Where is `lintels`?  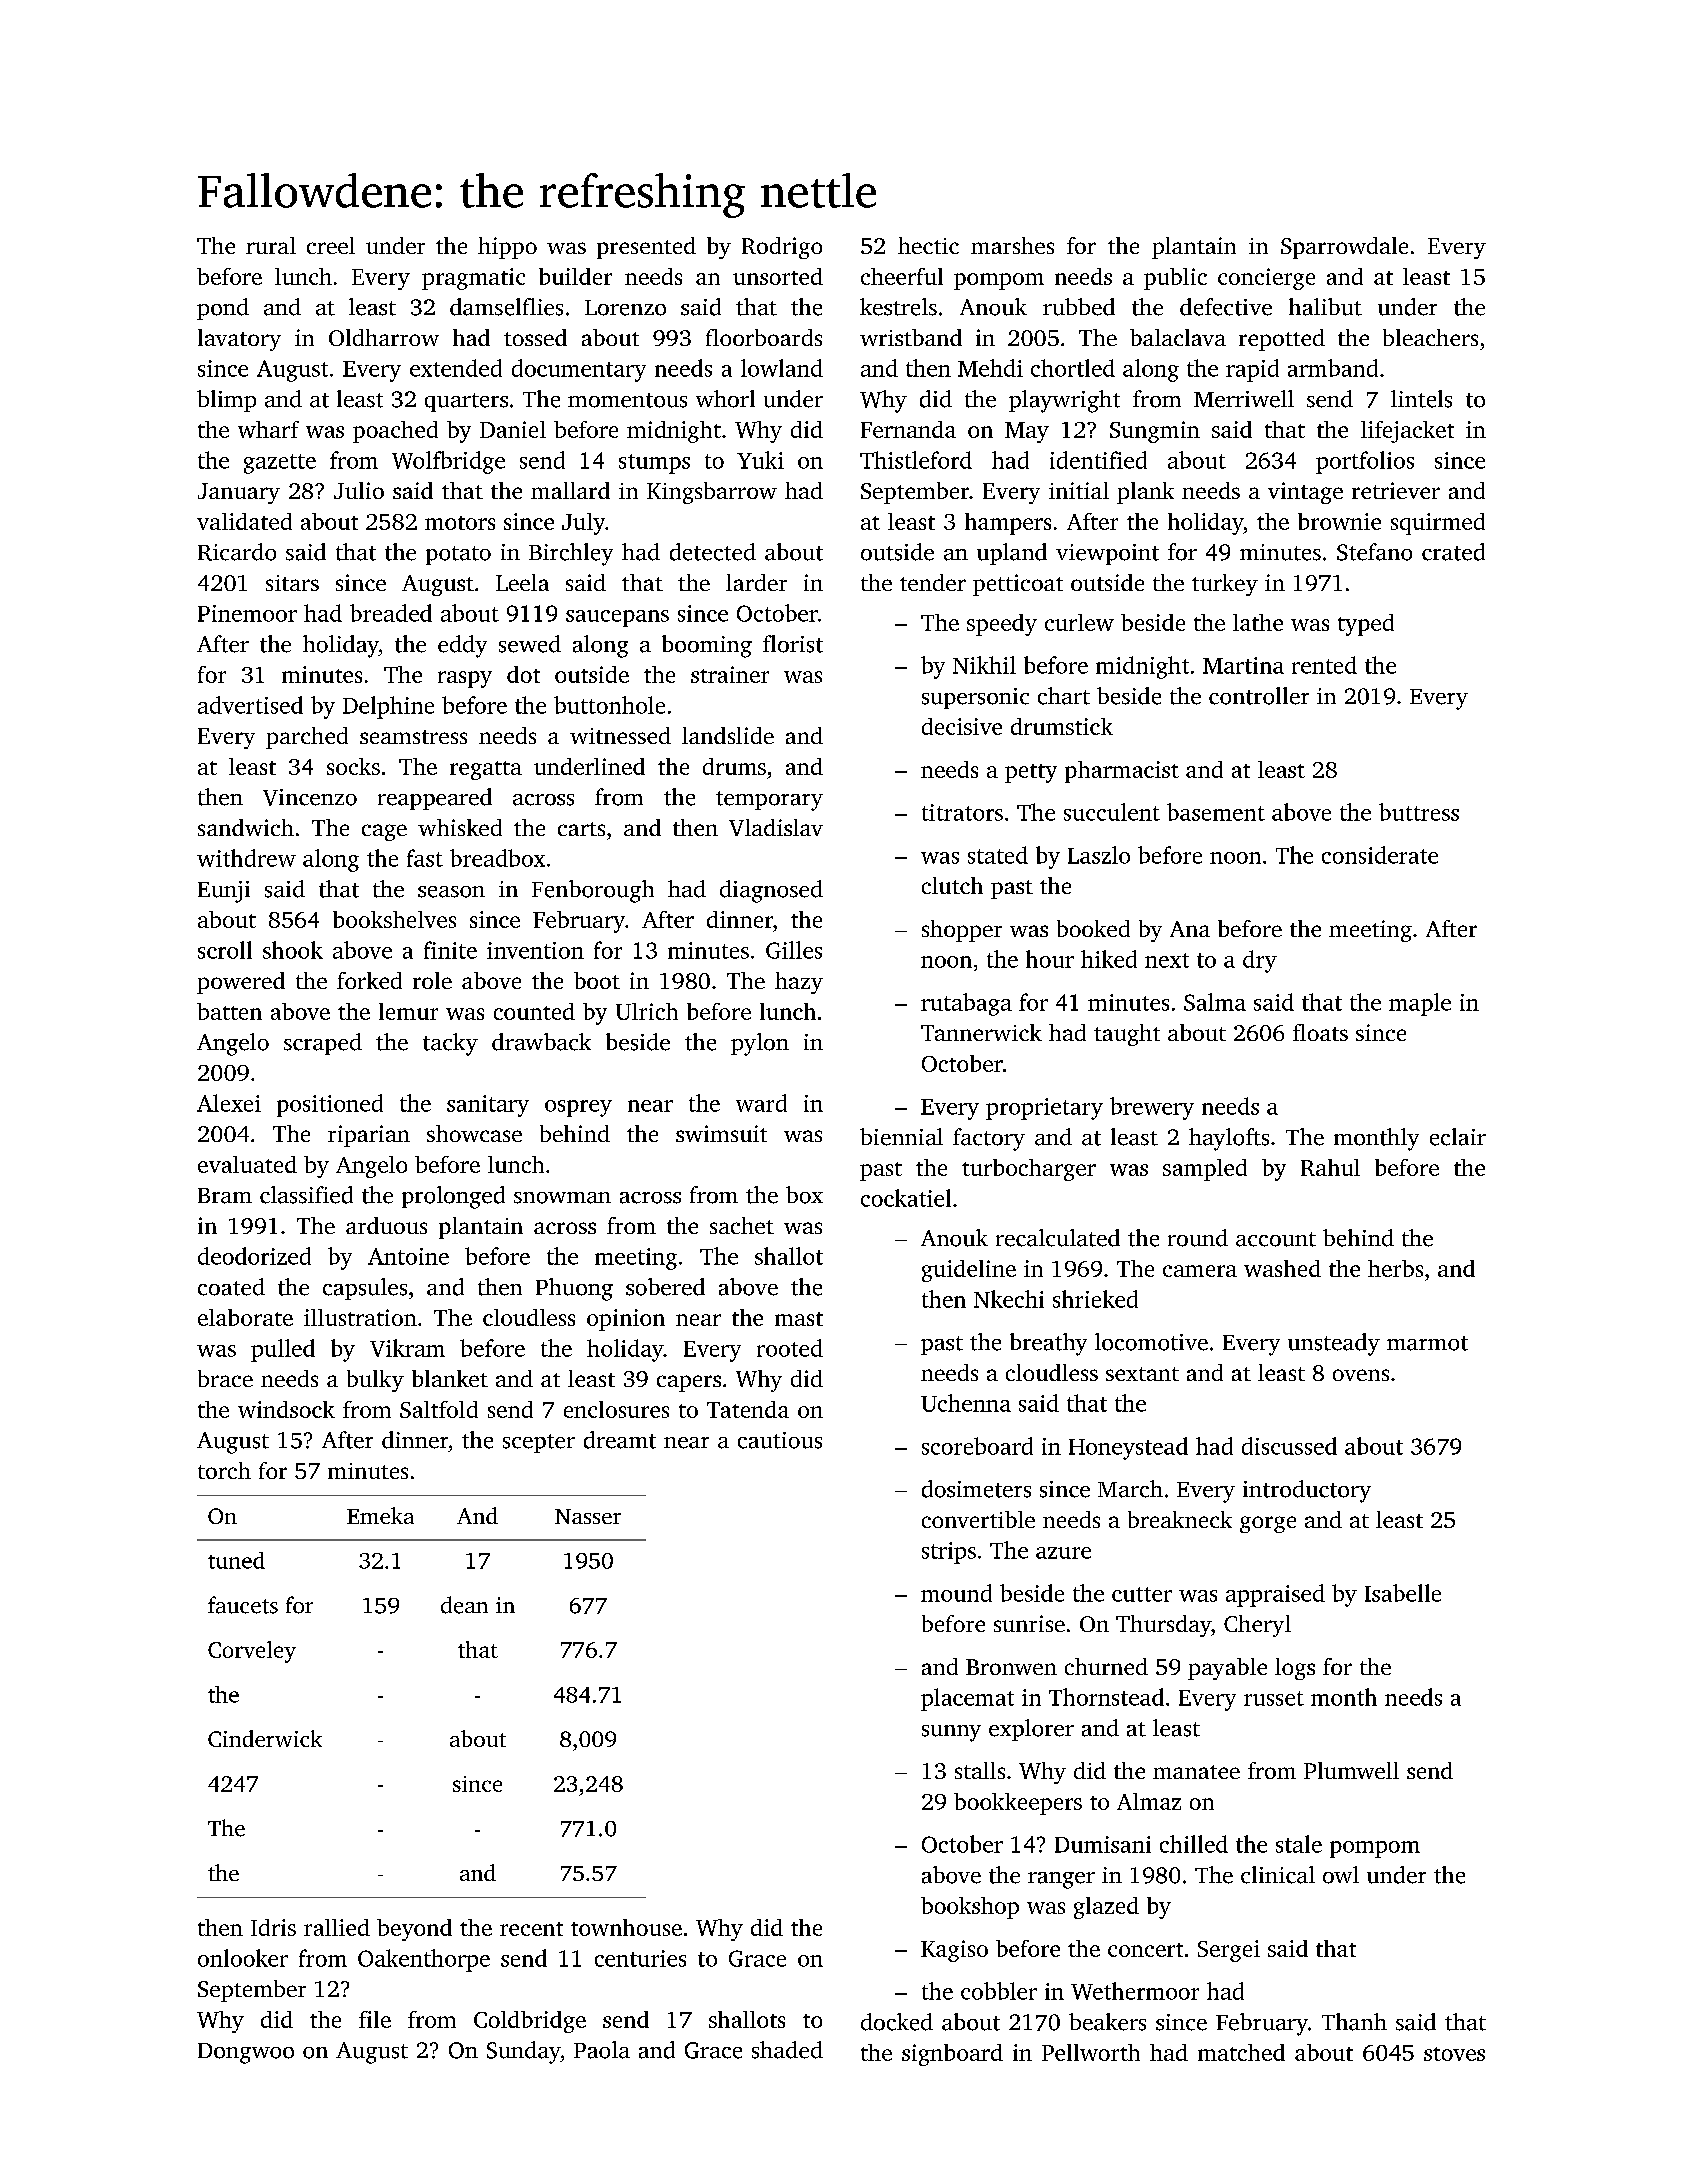 lintels is located at coordinates (1421, 399).
